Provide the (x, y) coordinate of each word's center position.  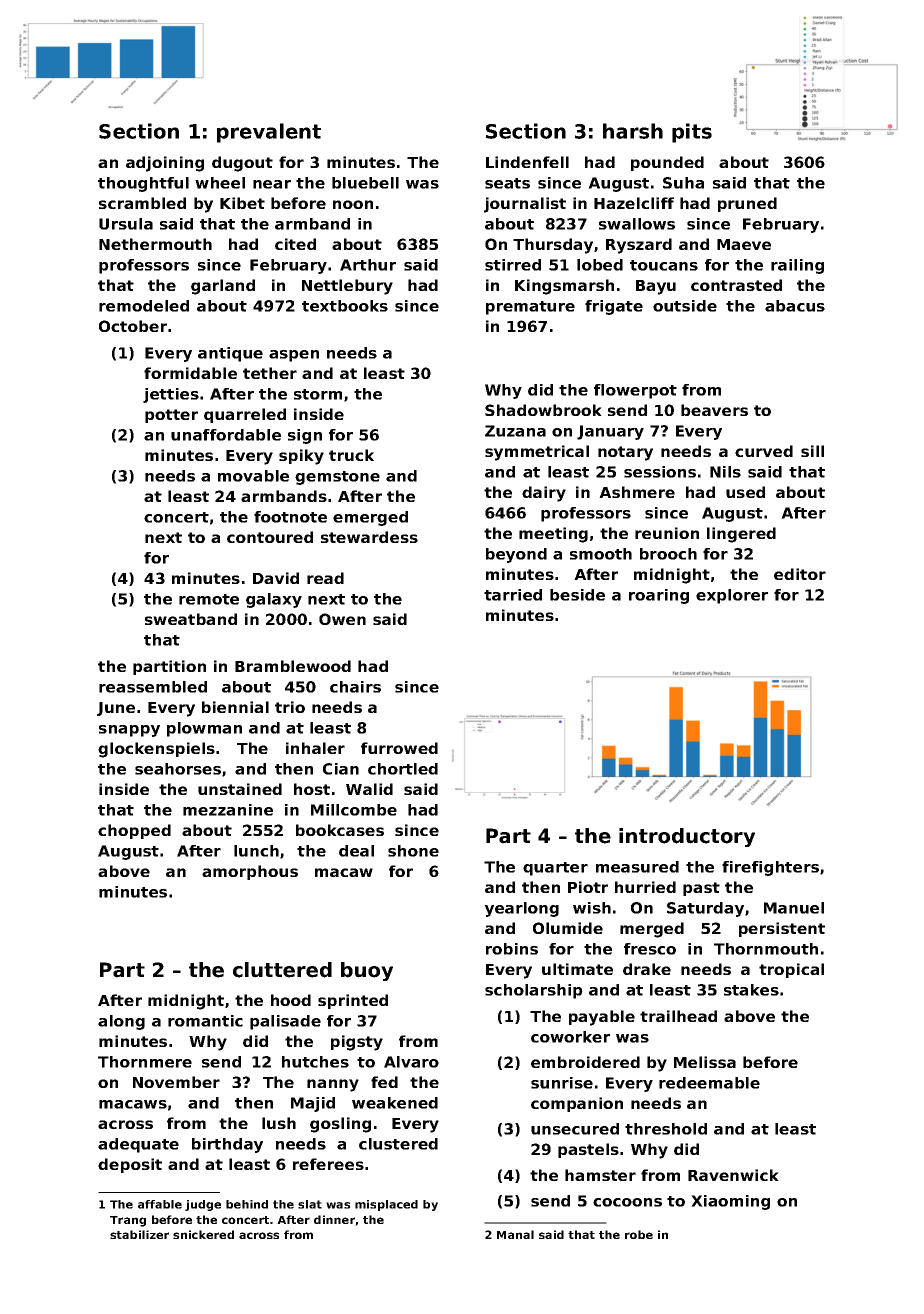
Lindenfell (527, 162)
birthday (227, 1145)
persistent (782, 929)
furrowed (399, 748)
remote (209, 599)
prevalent (269, 133)
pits (692, 133)
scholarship (534, 991)
